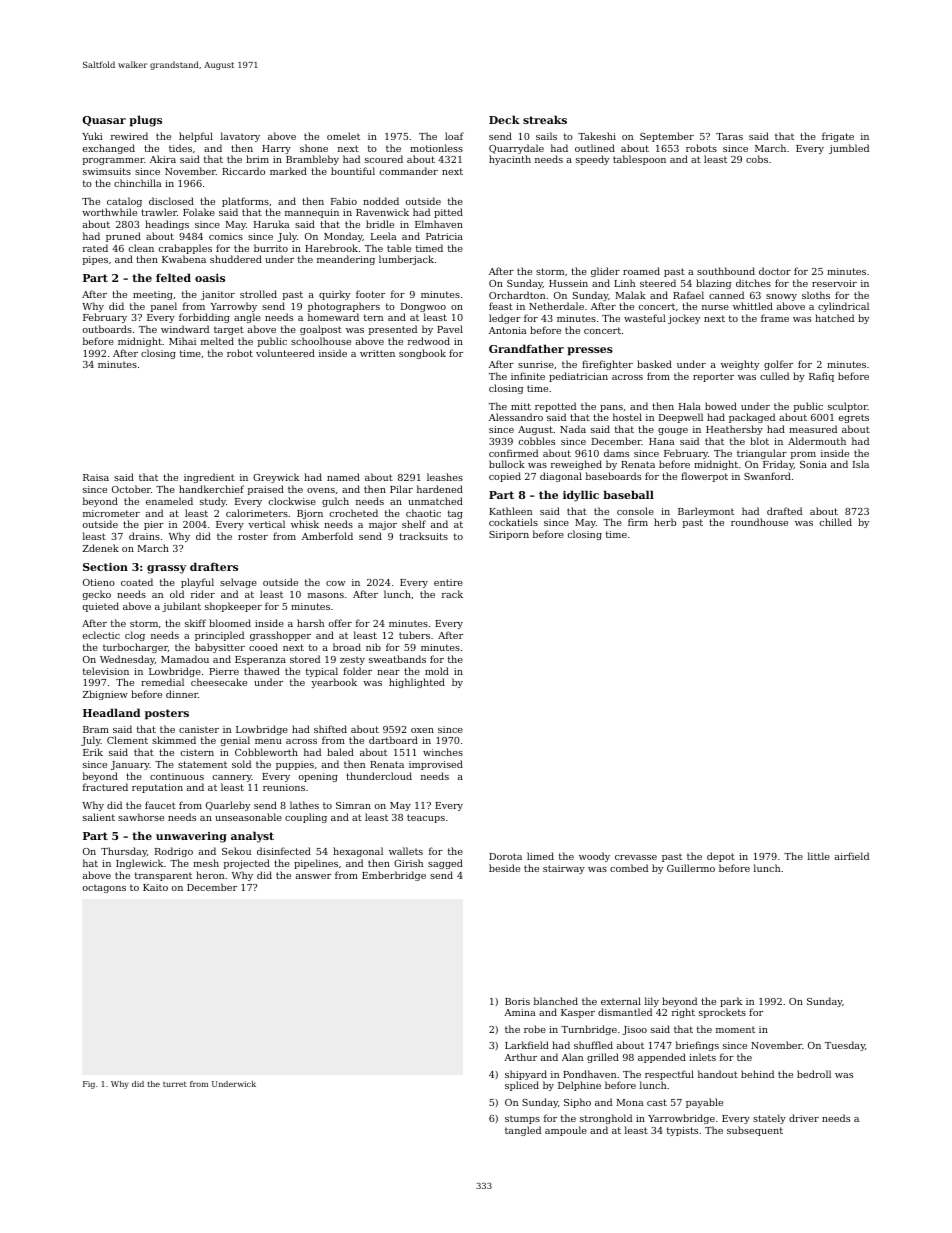  What do you see at coordinates (443, 752) in the screenshot?
I see `winches` at bounding box center [443, 752].
